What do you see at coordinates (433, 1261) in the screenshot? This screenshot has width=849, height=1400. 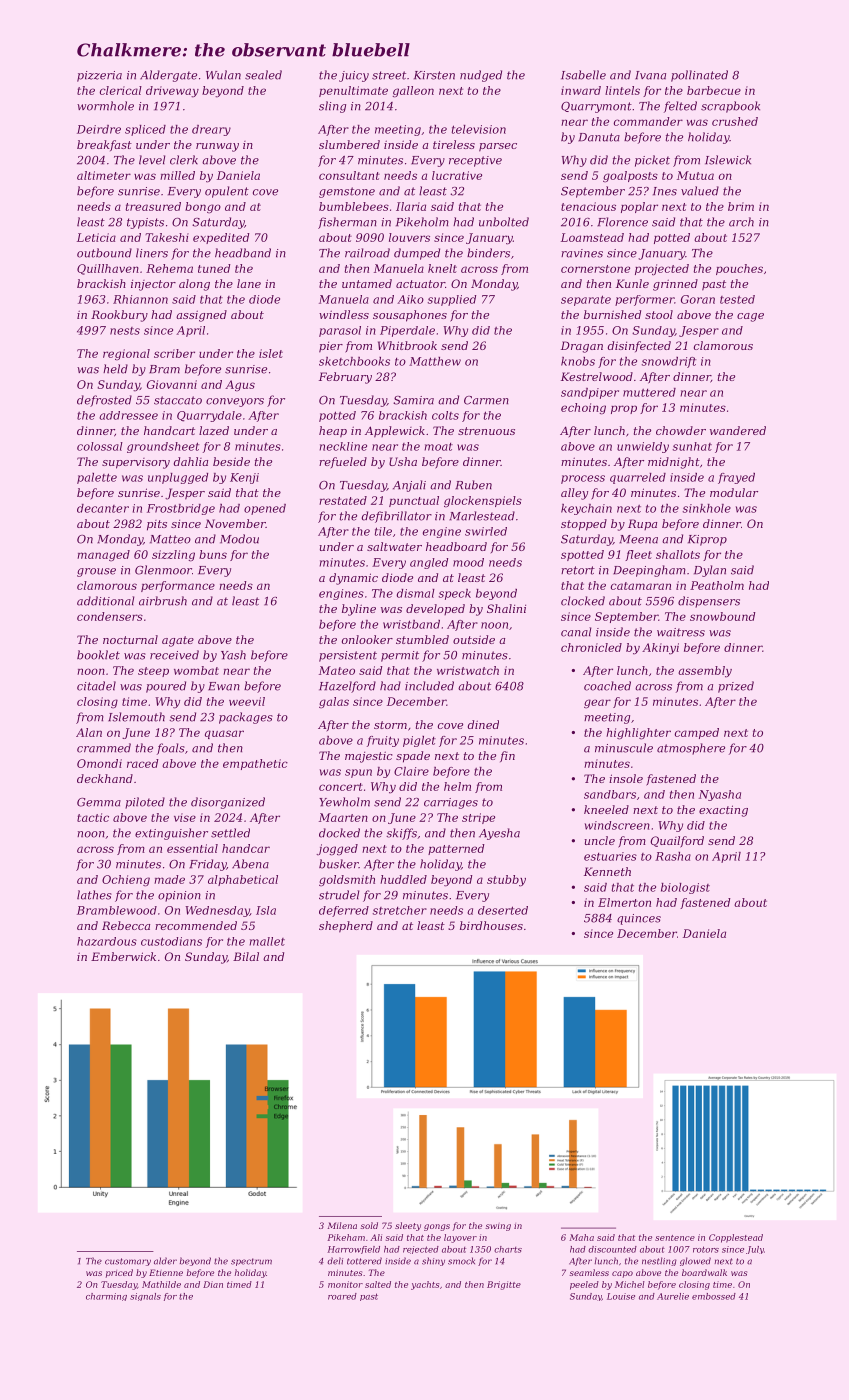 I see `shiny` at bounding box center [433, 1261].
